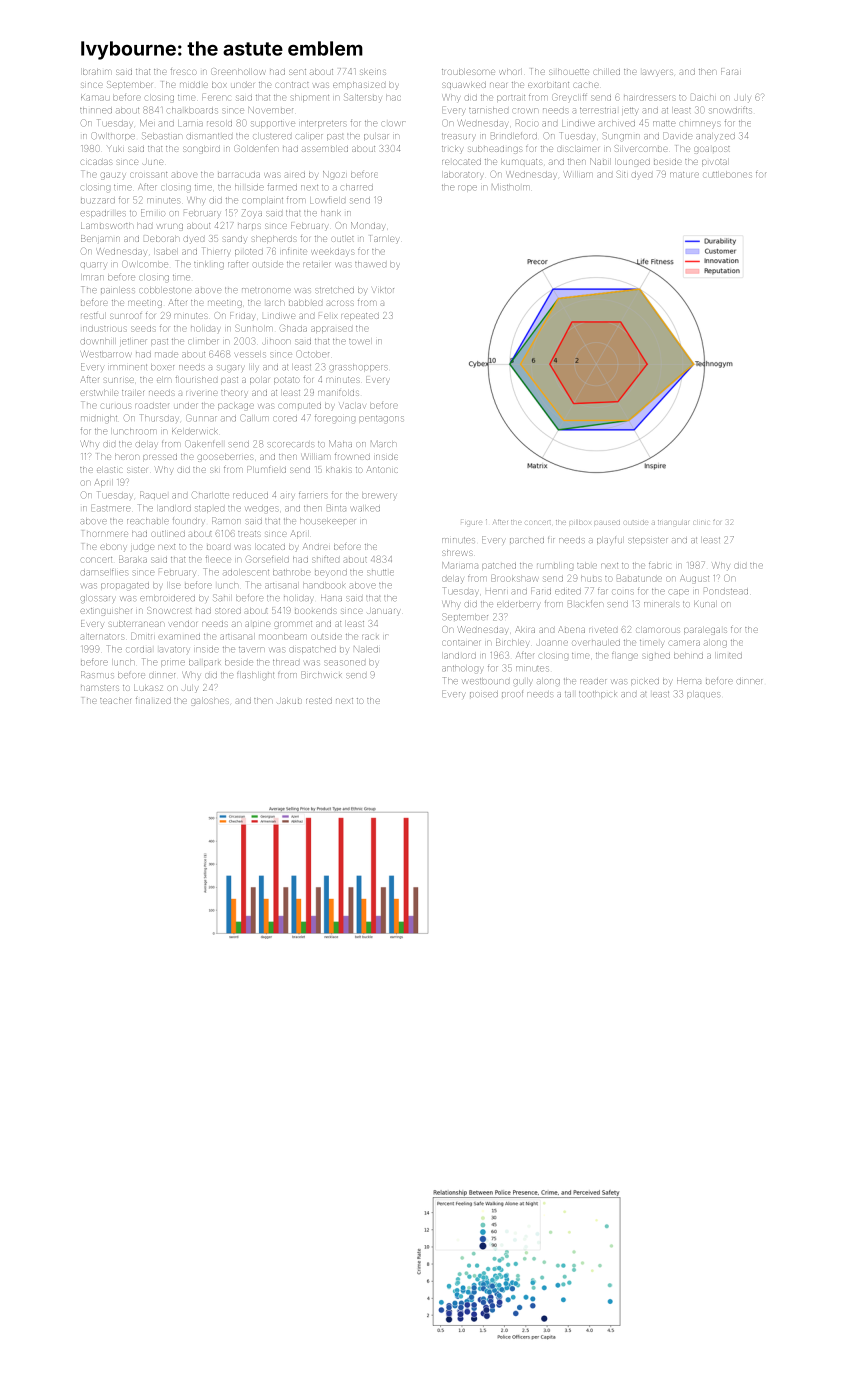  Describe the element at coordinates (209, 136) in the screenshot. I see `dismantled` at that location.
